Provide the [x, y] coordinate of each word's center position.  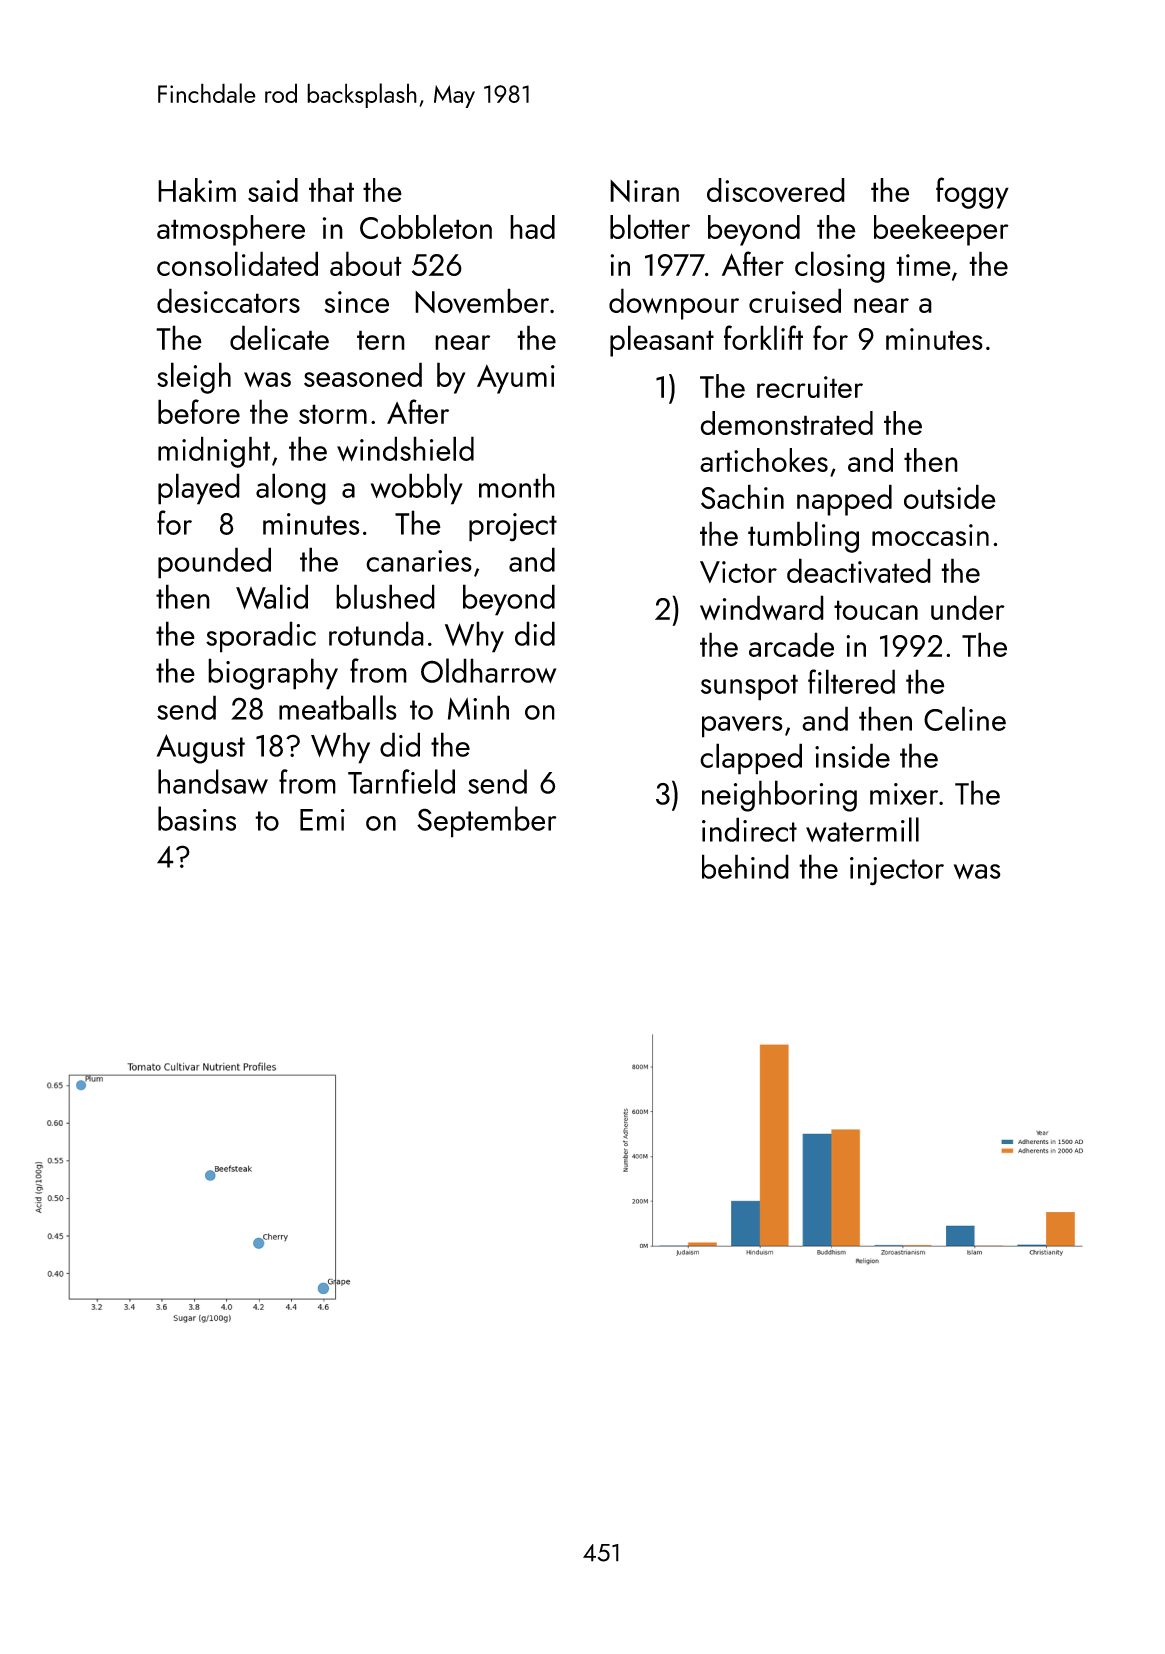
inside [852, 755]
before [199, 411]
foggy [972, 193]
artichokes [764, 460]
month [517, 485]
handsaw [213, 781]
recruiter [810, 387]
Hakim [197, 190]
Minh [478, 707]
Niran [644, 191]
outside [950, 496]
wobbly [417, 489]
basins [197, 818]
